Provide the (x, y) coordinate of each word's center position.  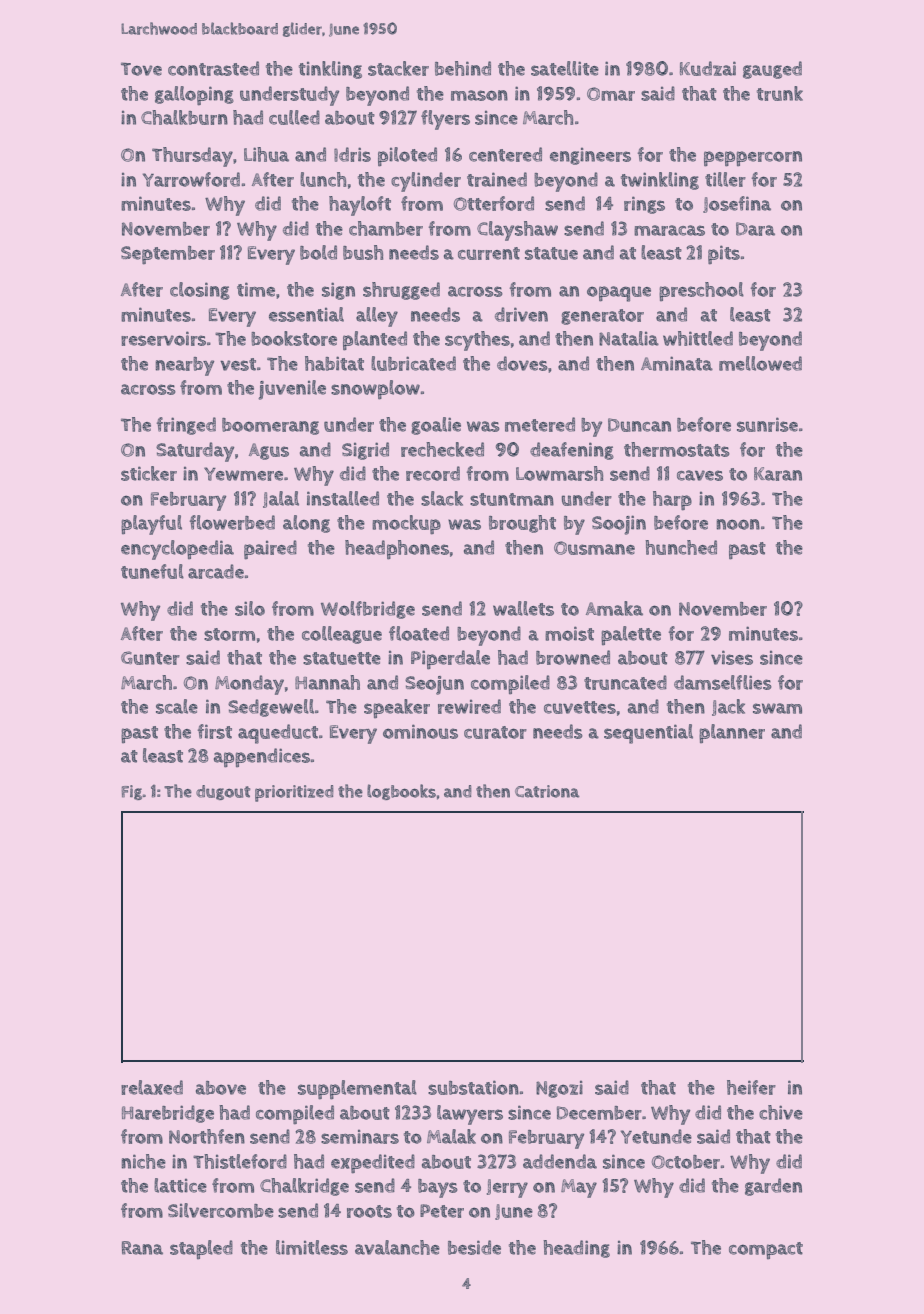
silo (250, 608)
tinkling (330, 70)
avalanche (397, 1247)
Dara (755, 229)
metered (540, 424)
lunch (323, 179)
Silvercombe (221, 1210)
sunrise (767, 424)
